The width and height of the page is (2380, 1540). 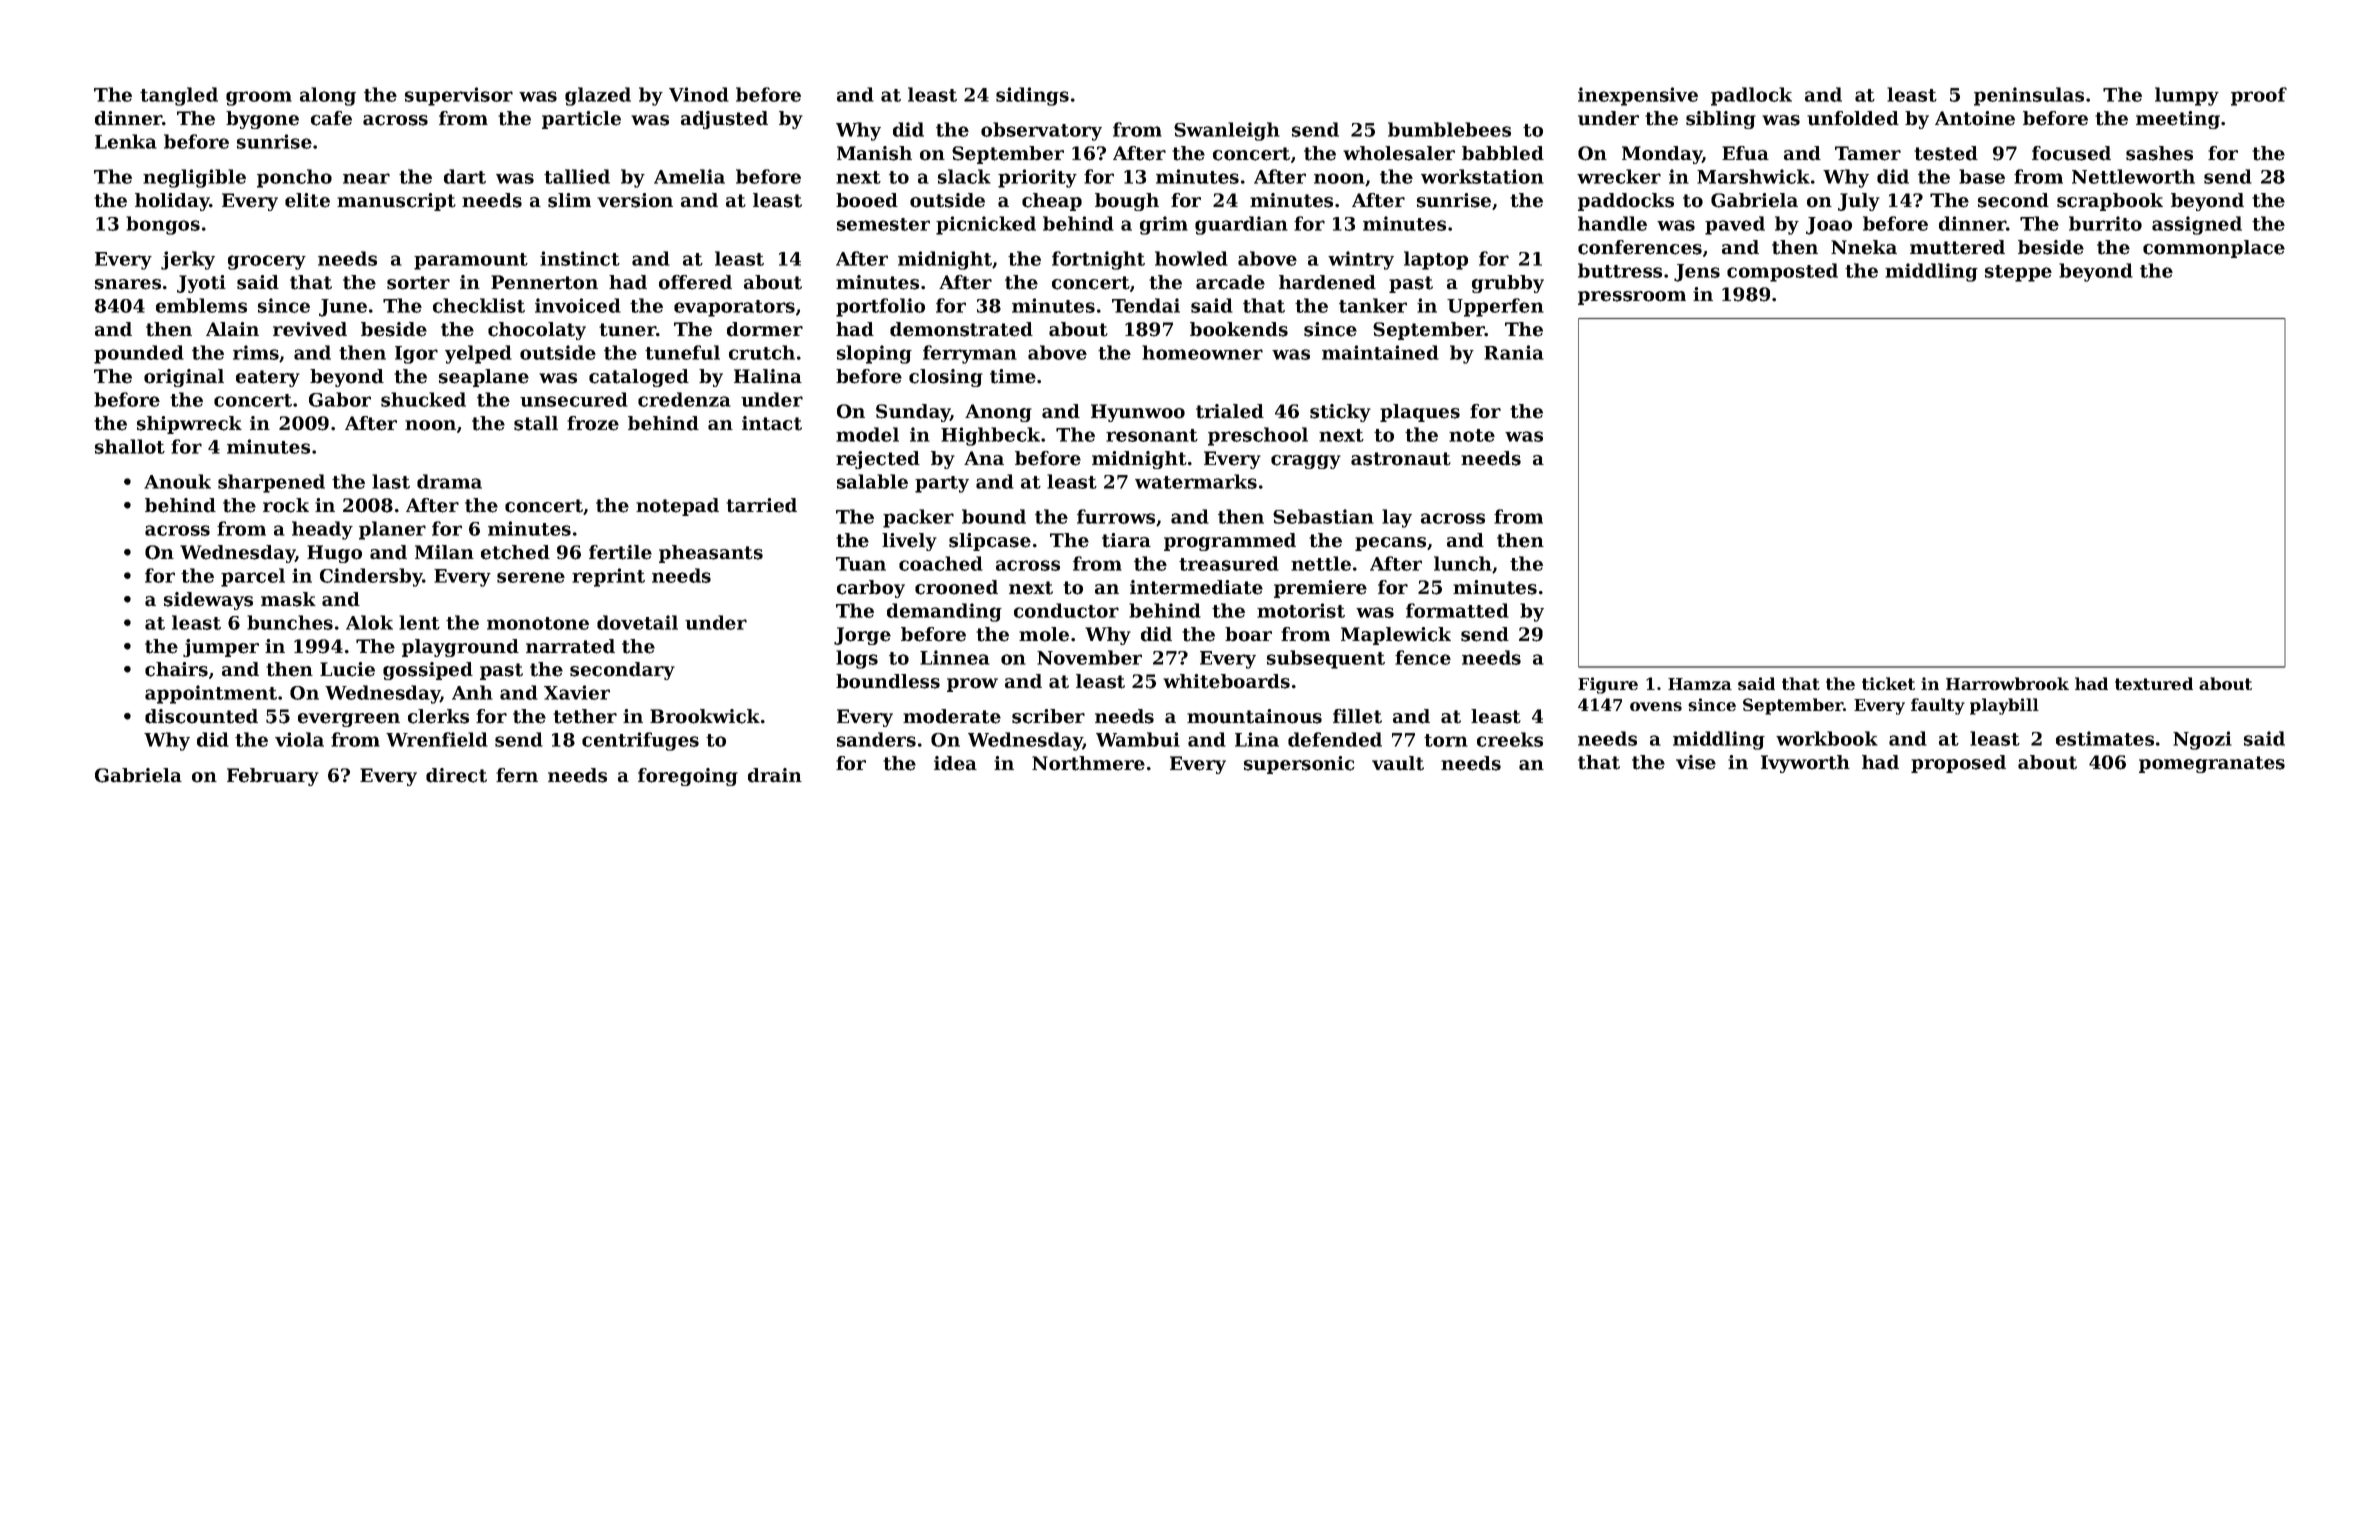 What do you see at coordinates (456, 775) in the page?
I see `direct` at bounding box center [456, 775].
